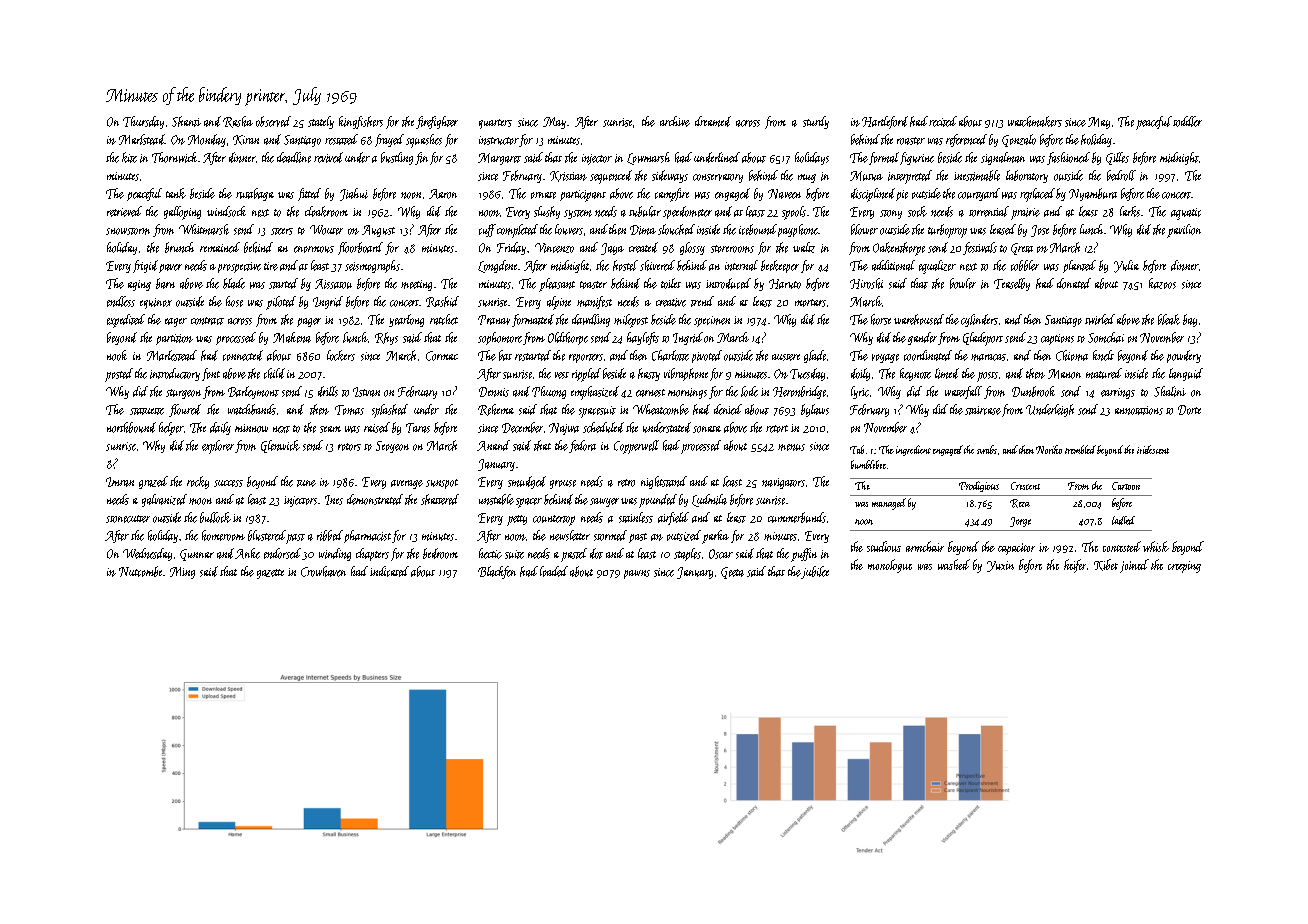 This image has height=924, width=1308. Describe the element at coordinates (786, 357) in the image. I see `austere` at that location.
